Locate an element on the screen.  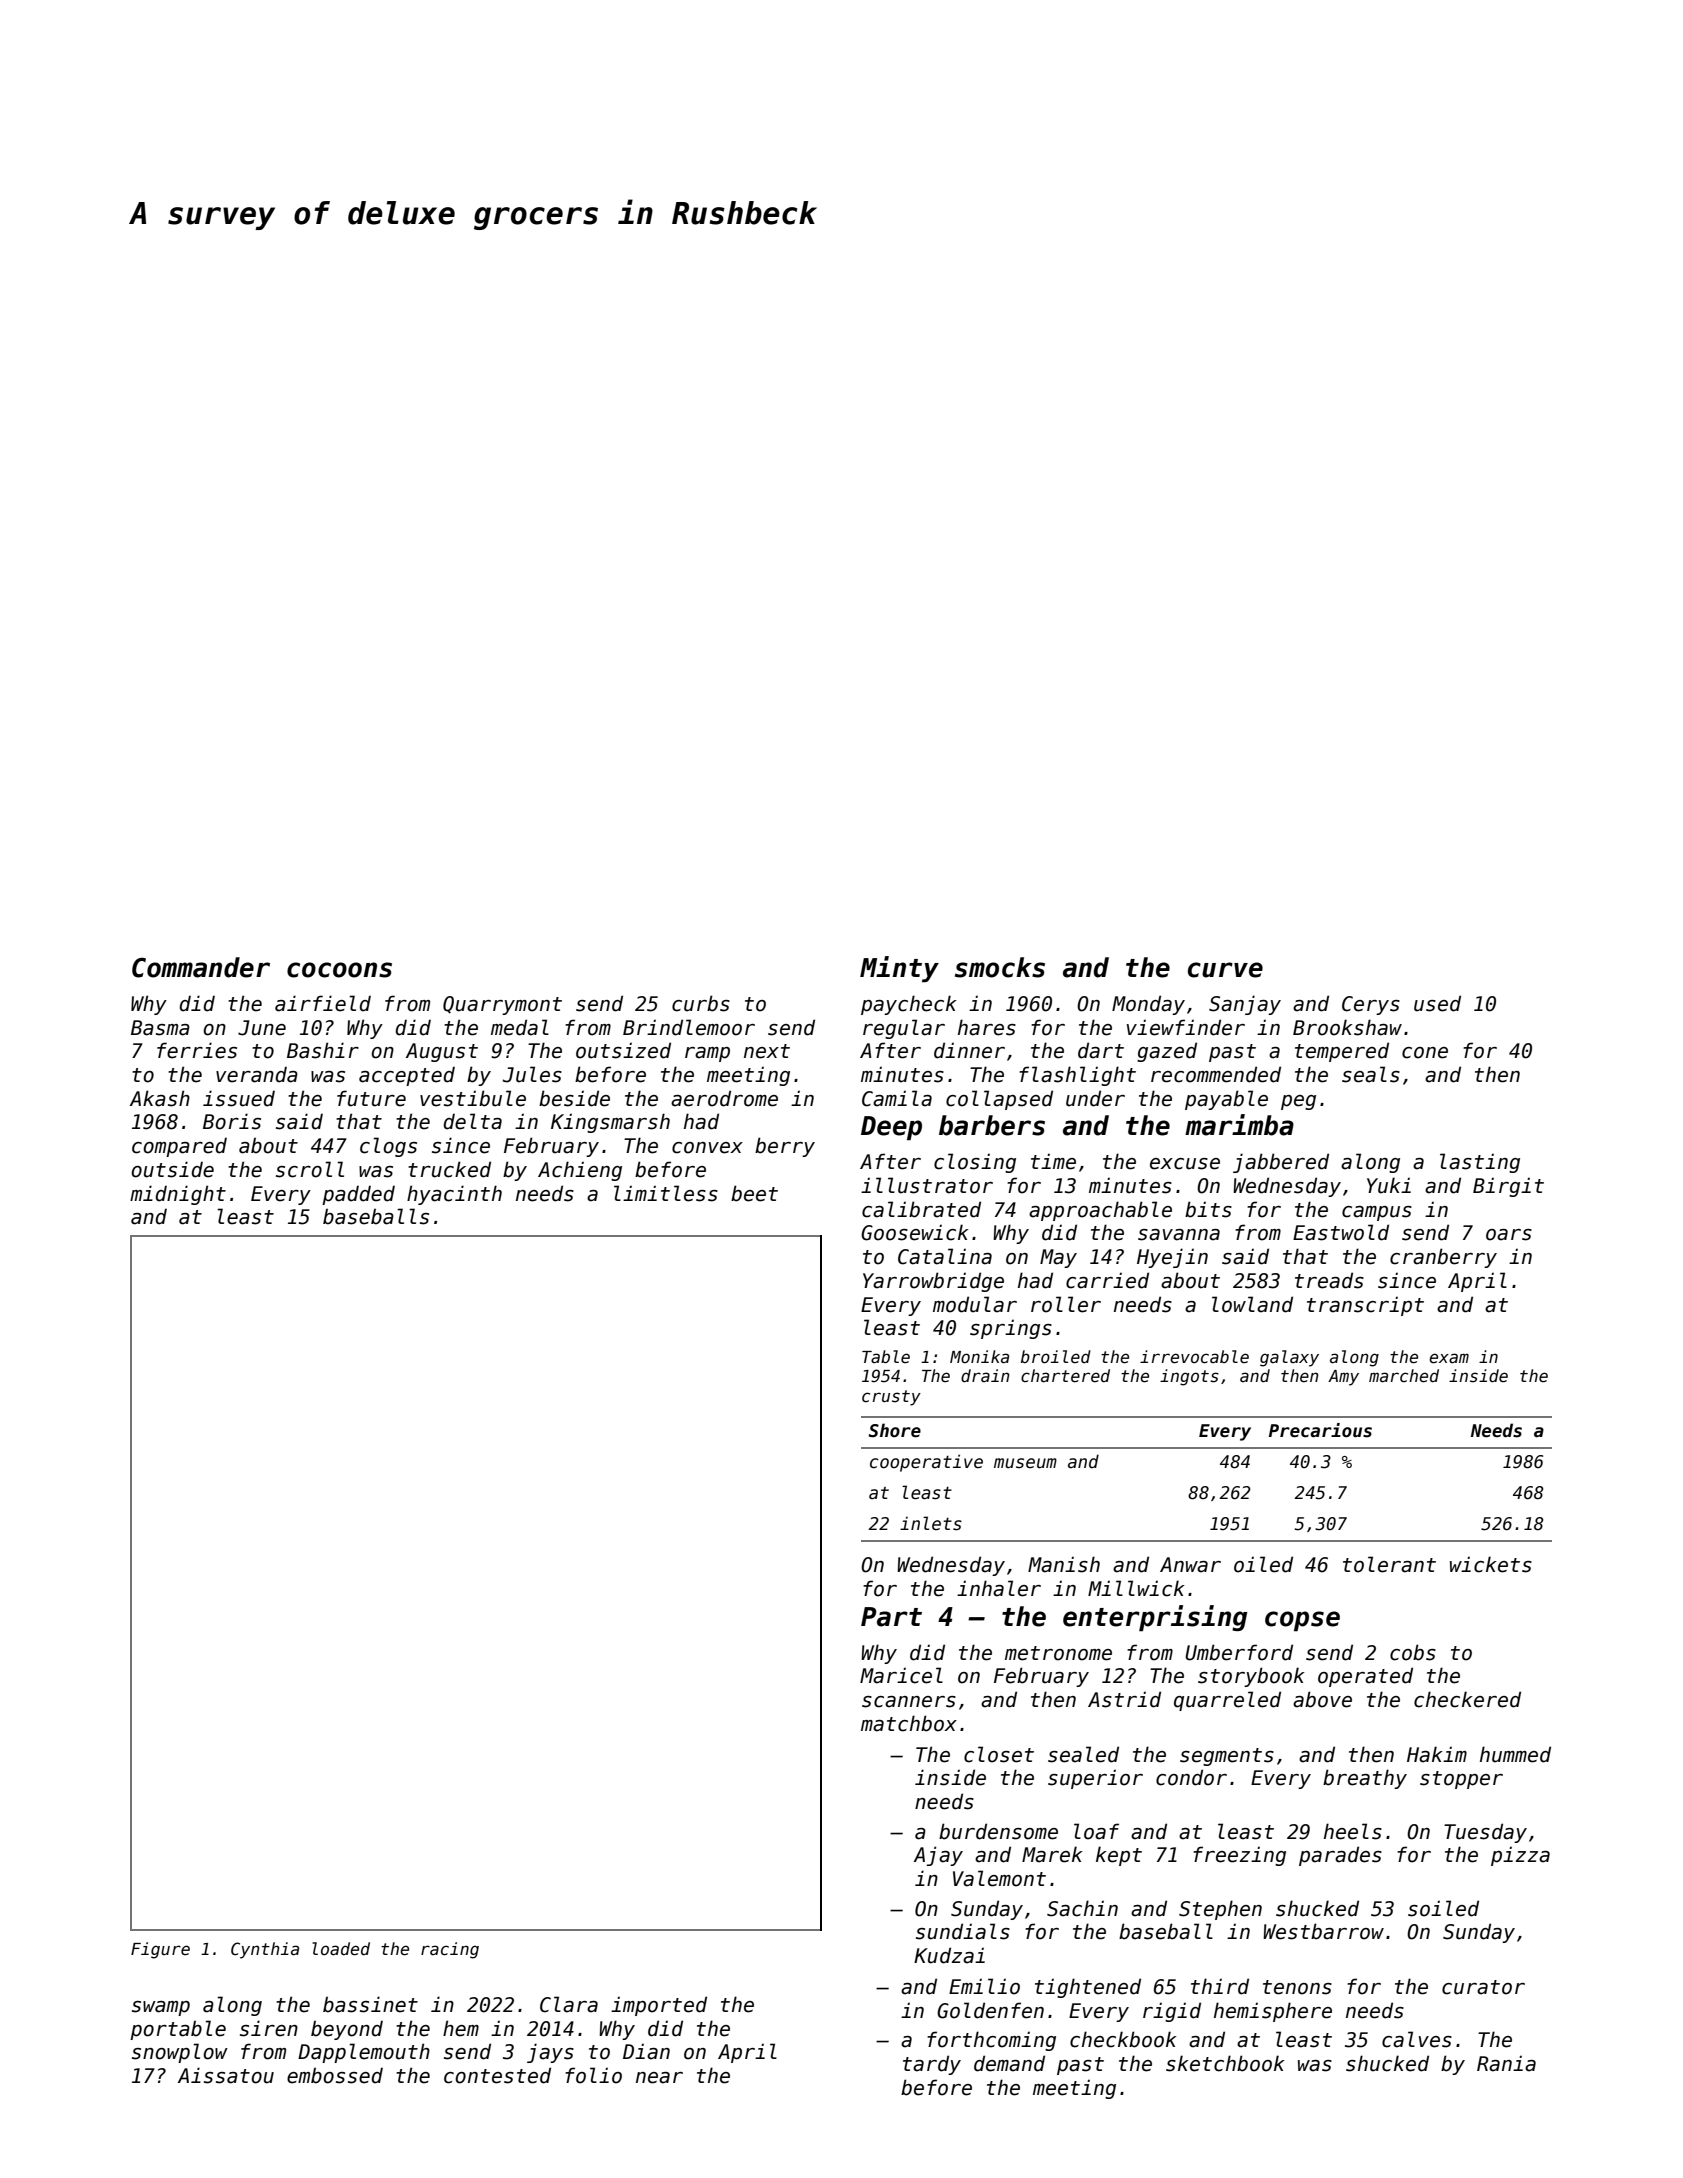
curve is located at coordinates (1225, 970).
